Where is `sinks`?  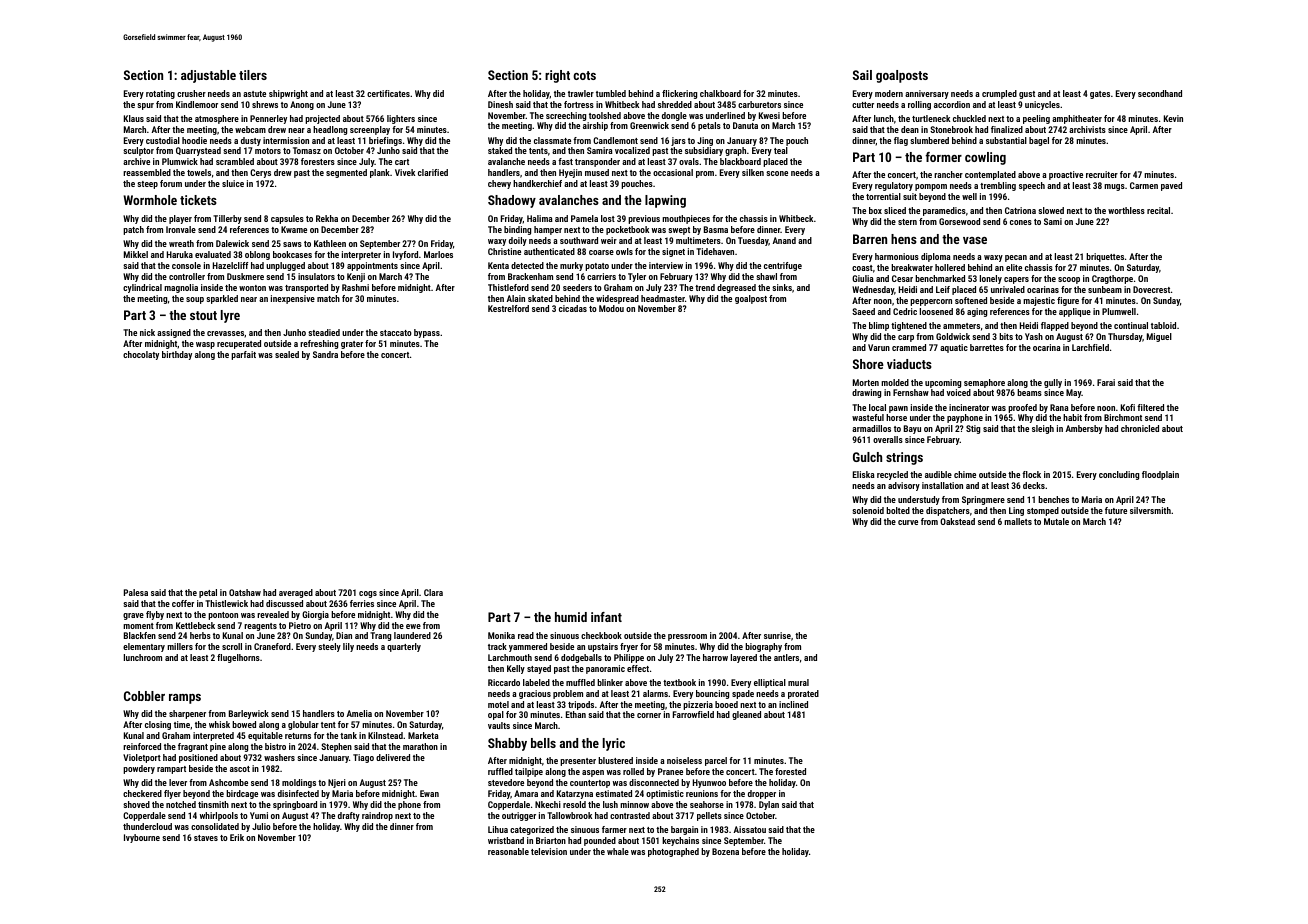
sinks is located at coordinates (782, 287).
